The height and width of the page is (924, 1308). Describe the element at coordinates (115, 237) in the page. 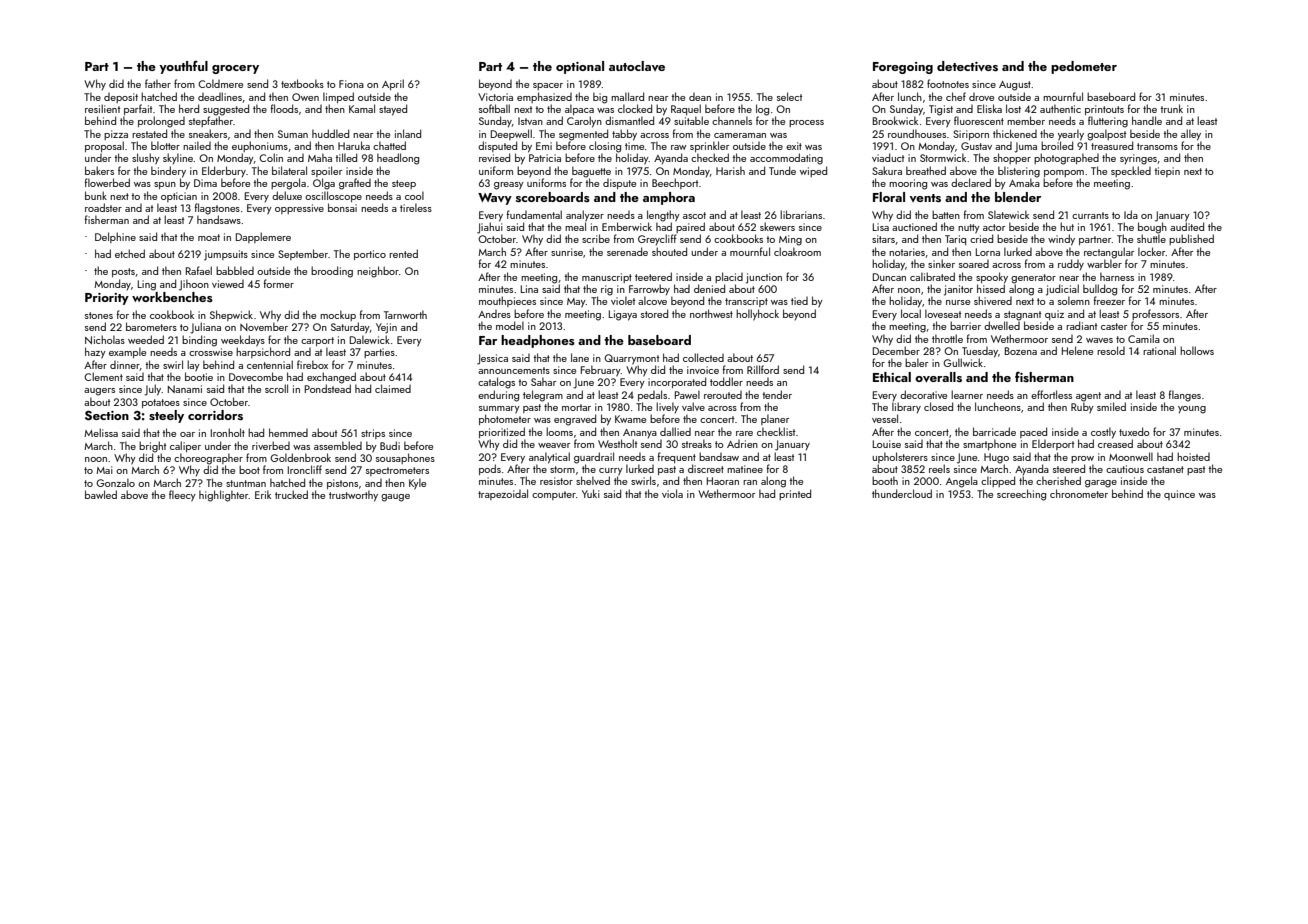

I see `Delphine` at that location.
